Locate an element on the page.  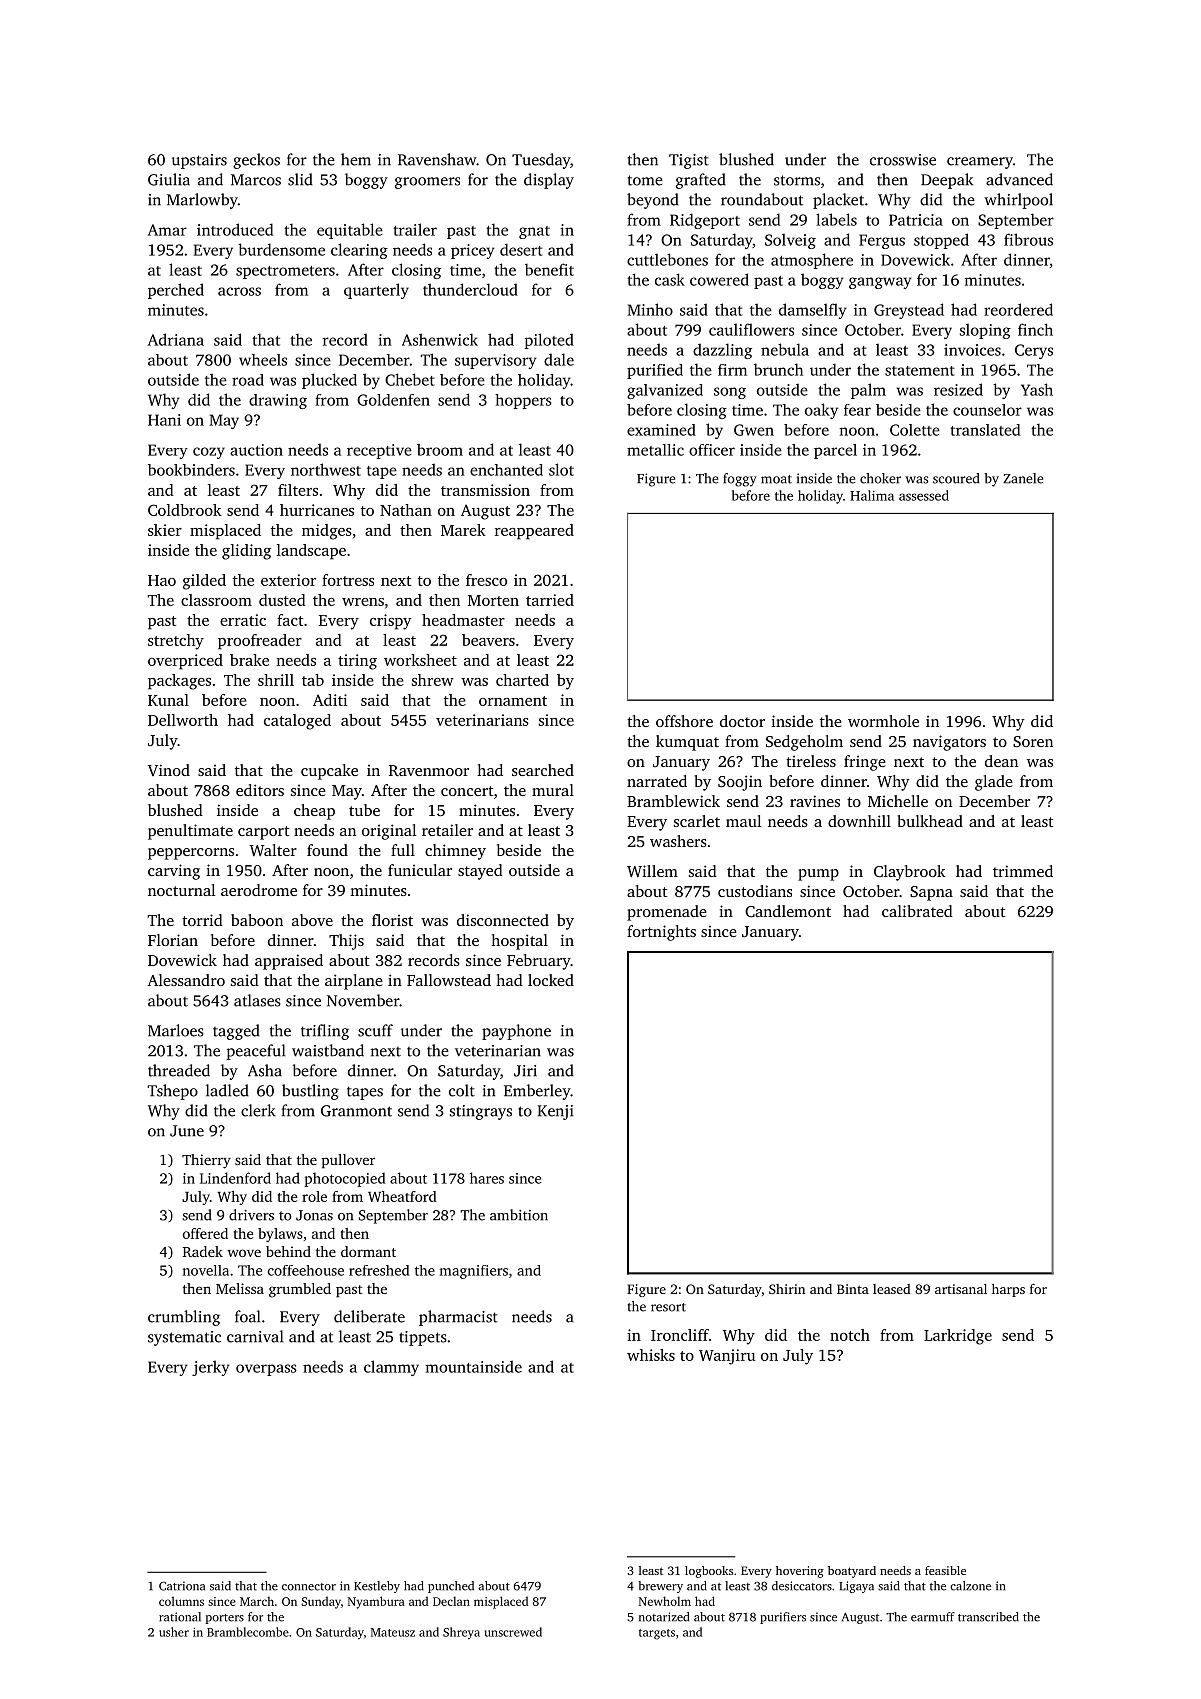
Shirin is located at coordinates (787, 1289).
